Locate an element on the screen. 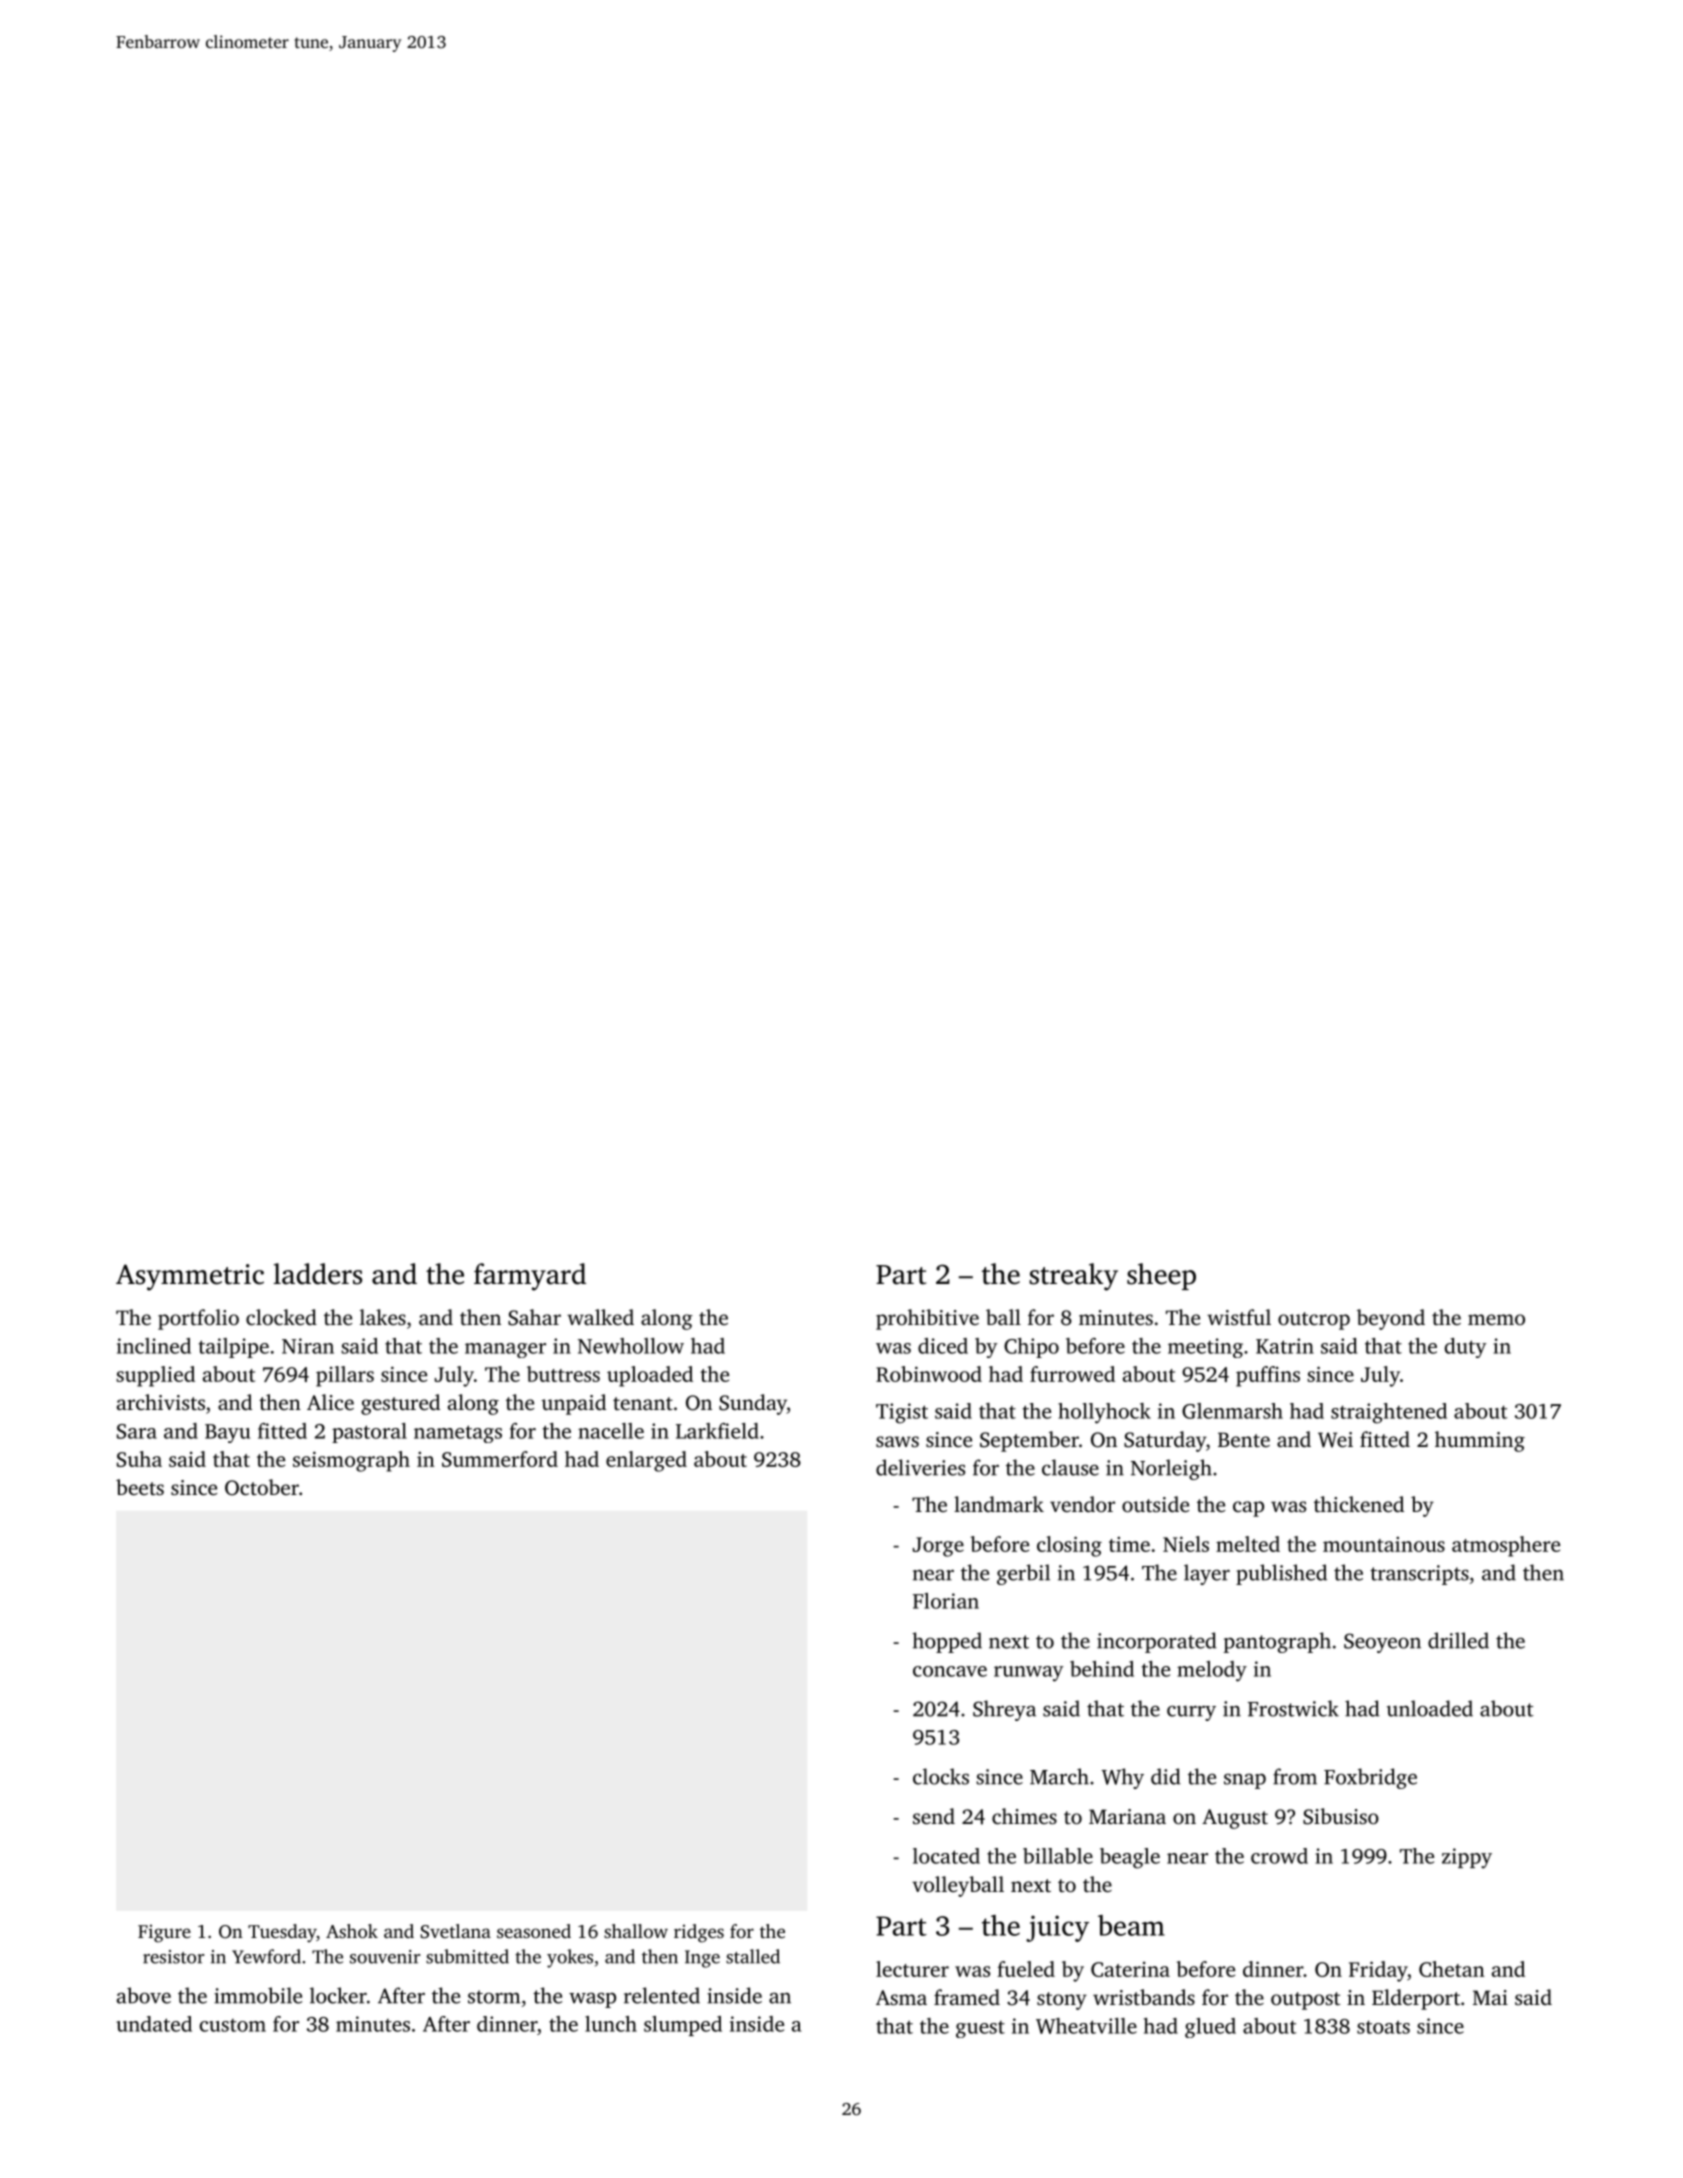 The height and width of the screenshot is (2178, 1683). stoats is located at coordinates (1383, 2027).
